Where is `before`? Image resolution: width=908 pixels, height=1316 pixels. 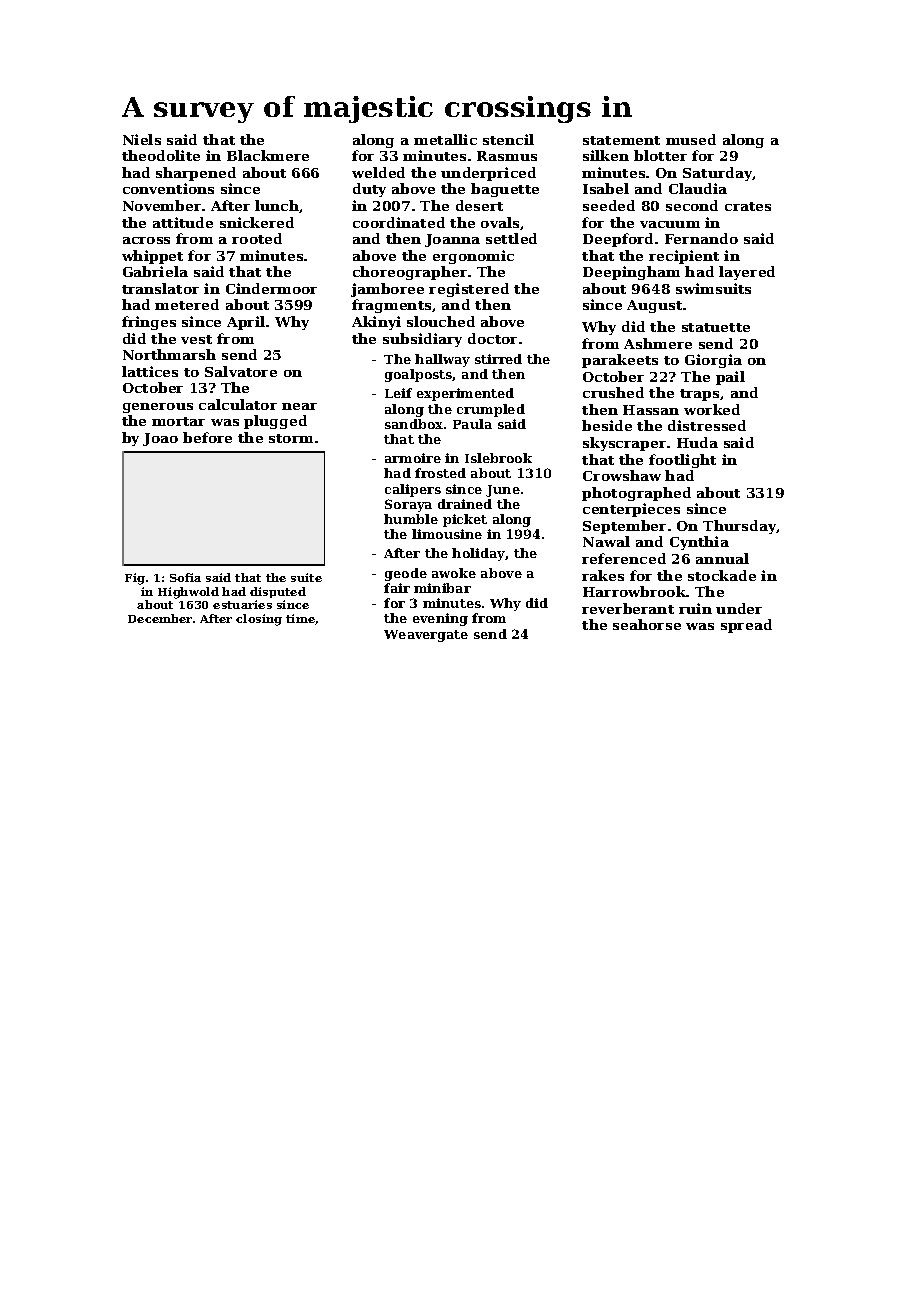 before is located at coordinates (207, 437).
